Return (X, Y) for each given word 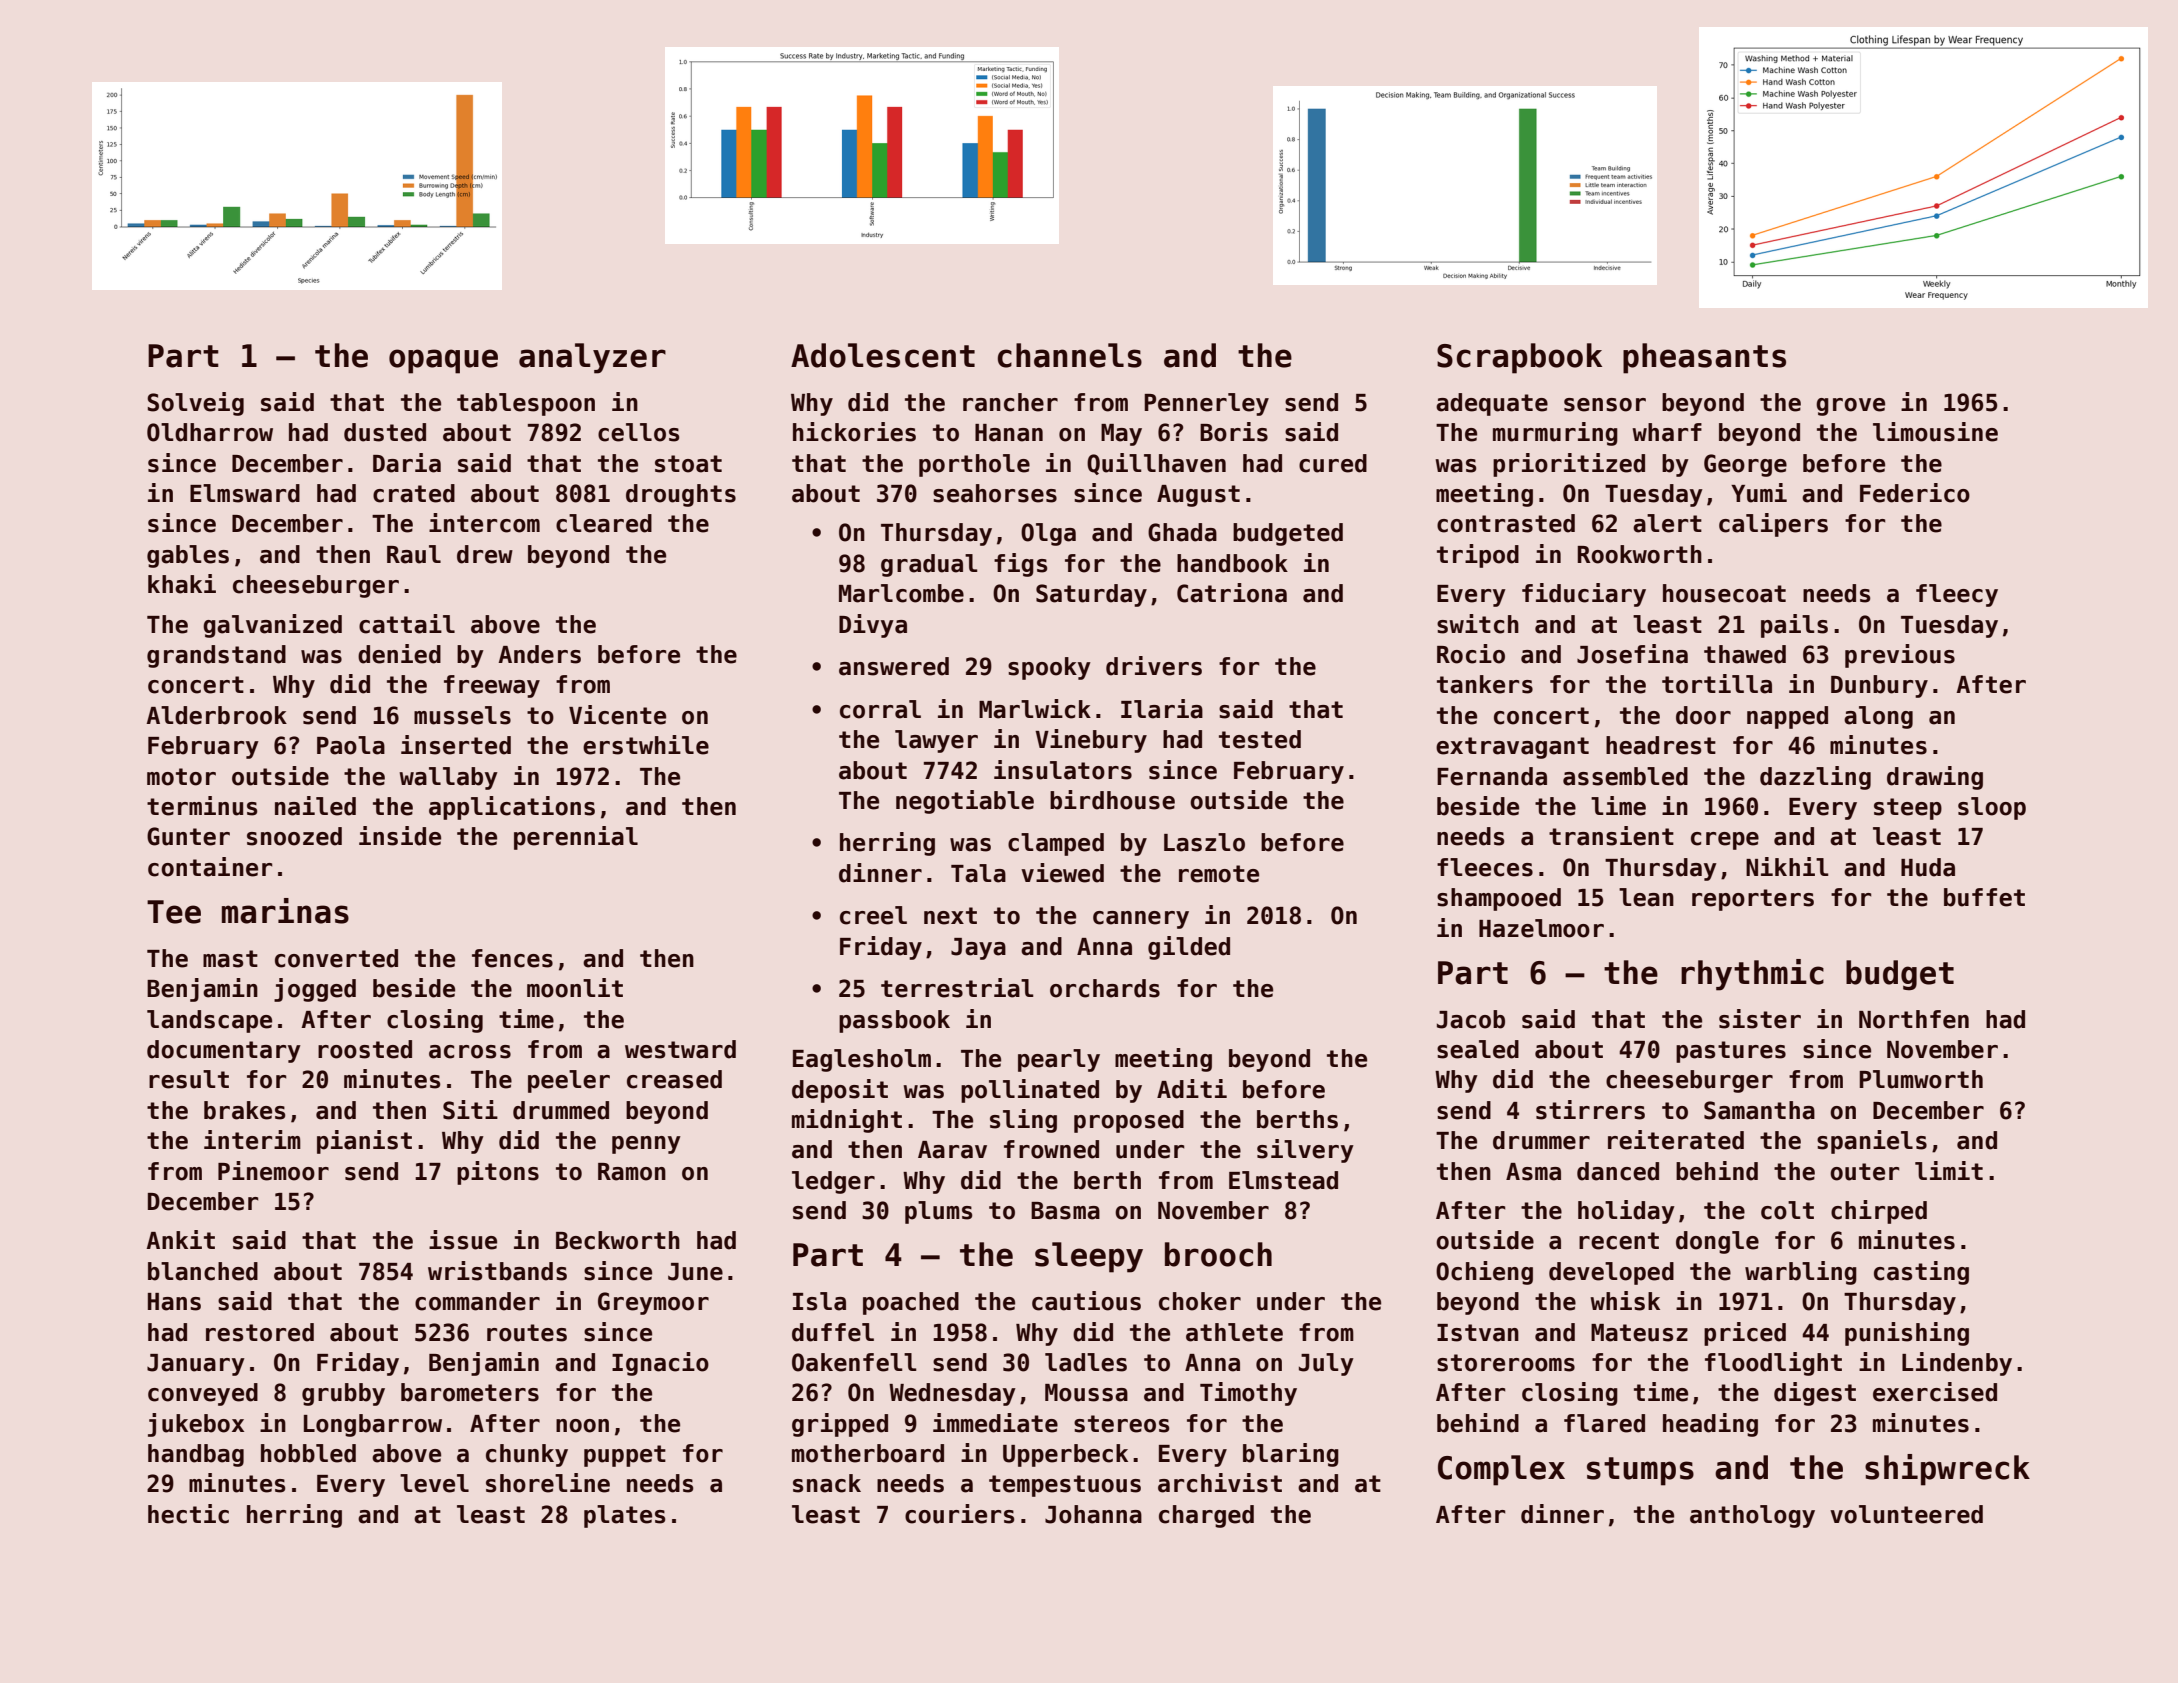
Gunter (188, 836)
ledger (833, 1182)
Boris (1234, 432)
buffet (1984, 897)
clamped (1056, 844)
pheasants (1704, 358)
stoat (688, 464)
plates (625, 1516)
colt (1787, 1210)
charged (1206, 1516)
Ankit (180, 1239)
